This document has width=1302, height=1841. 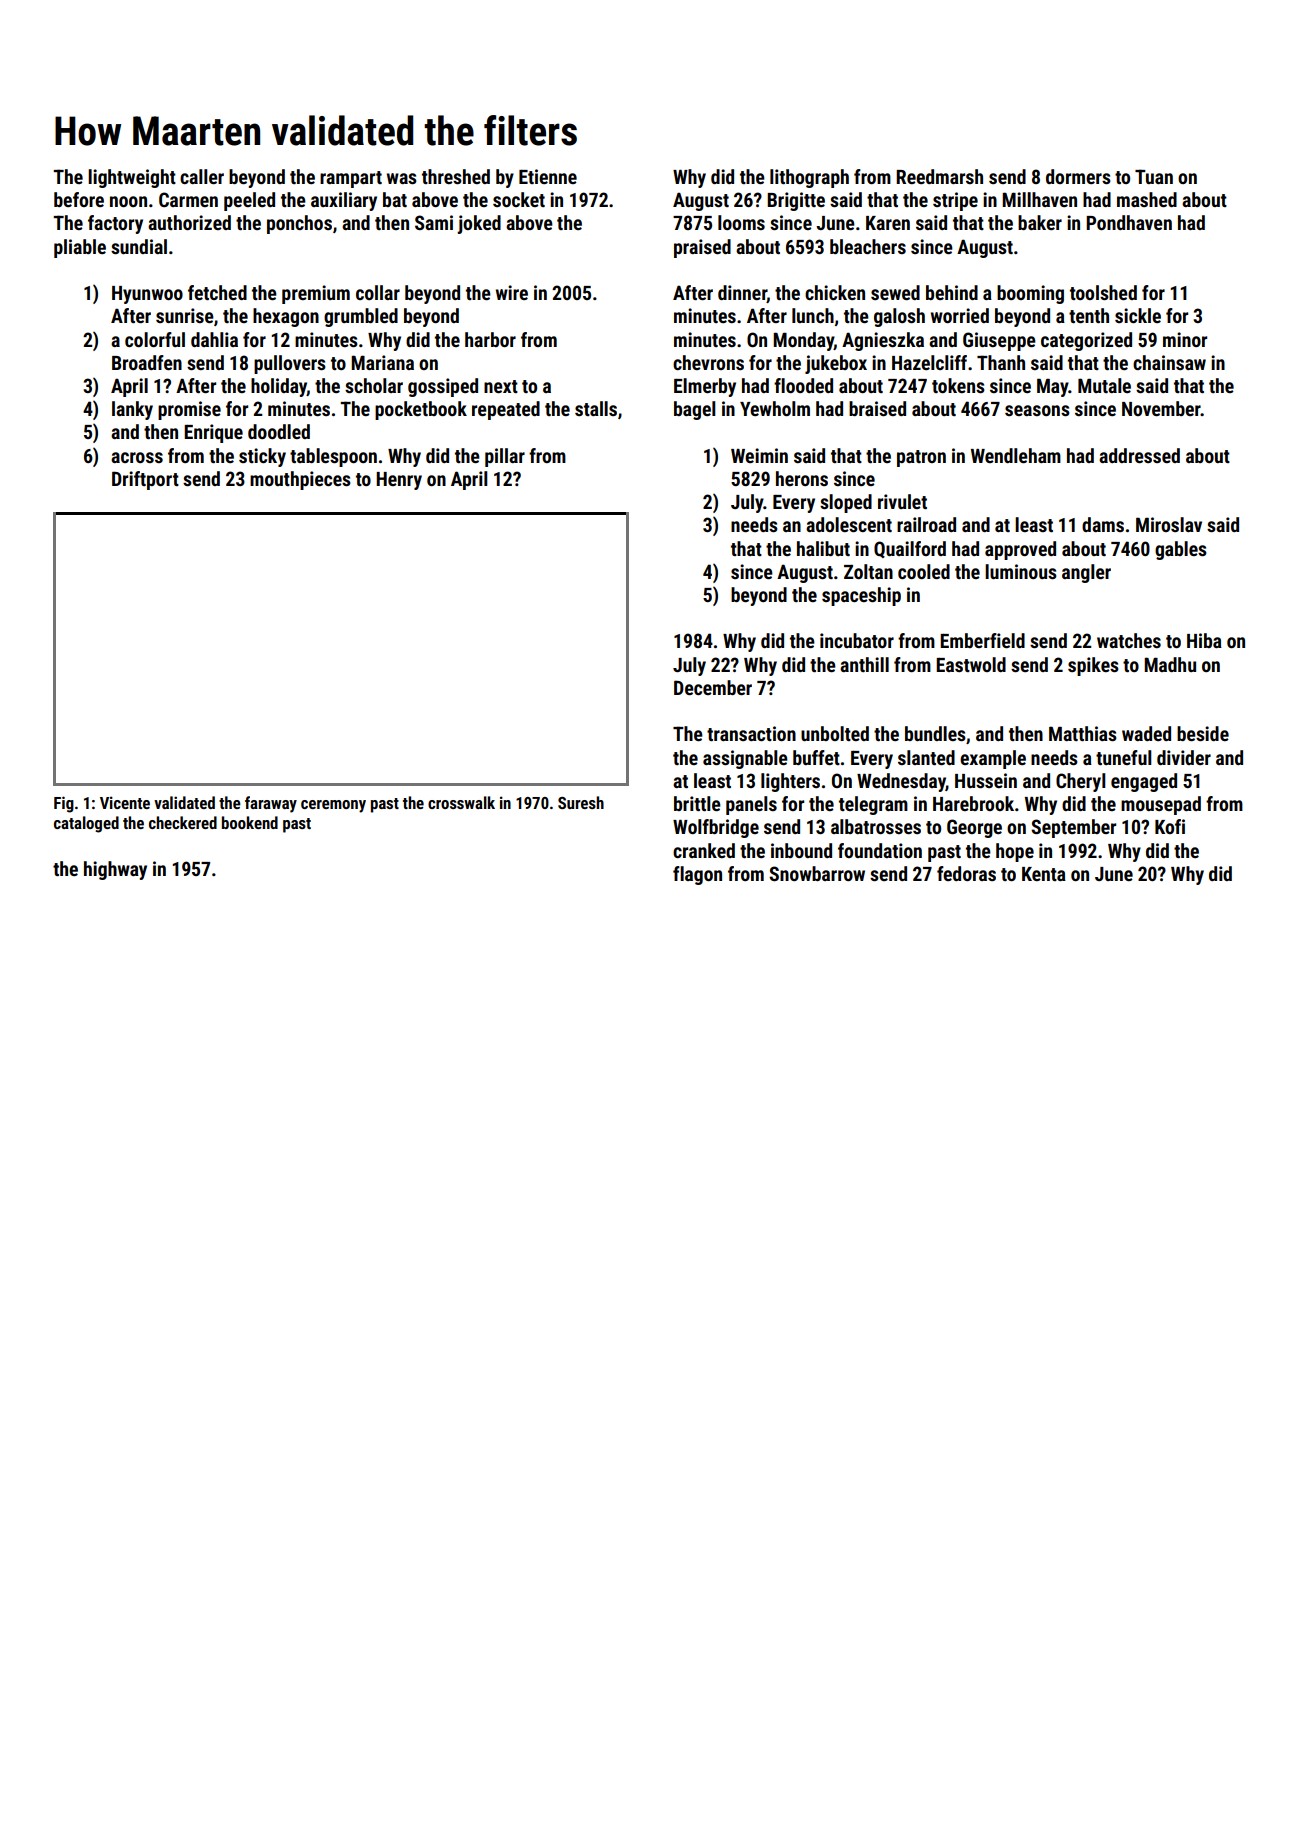 What do you see at coordinates (115, 870) in the document?
I see `highway` at bounding box center [115, 870].
